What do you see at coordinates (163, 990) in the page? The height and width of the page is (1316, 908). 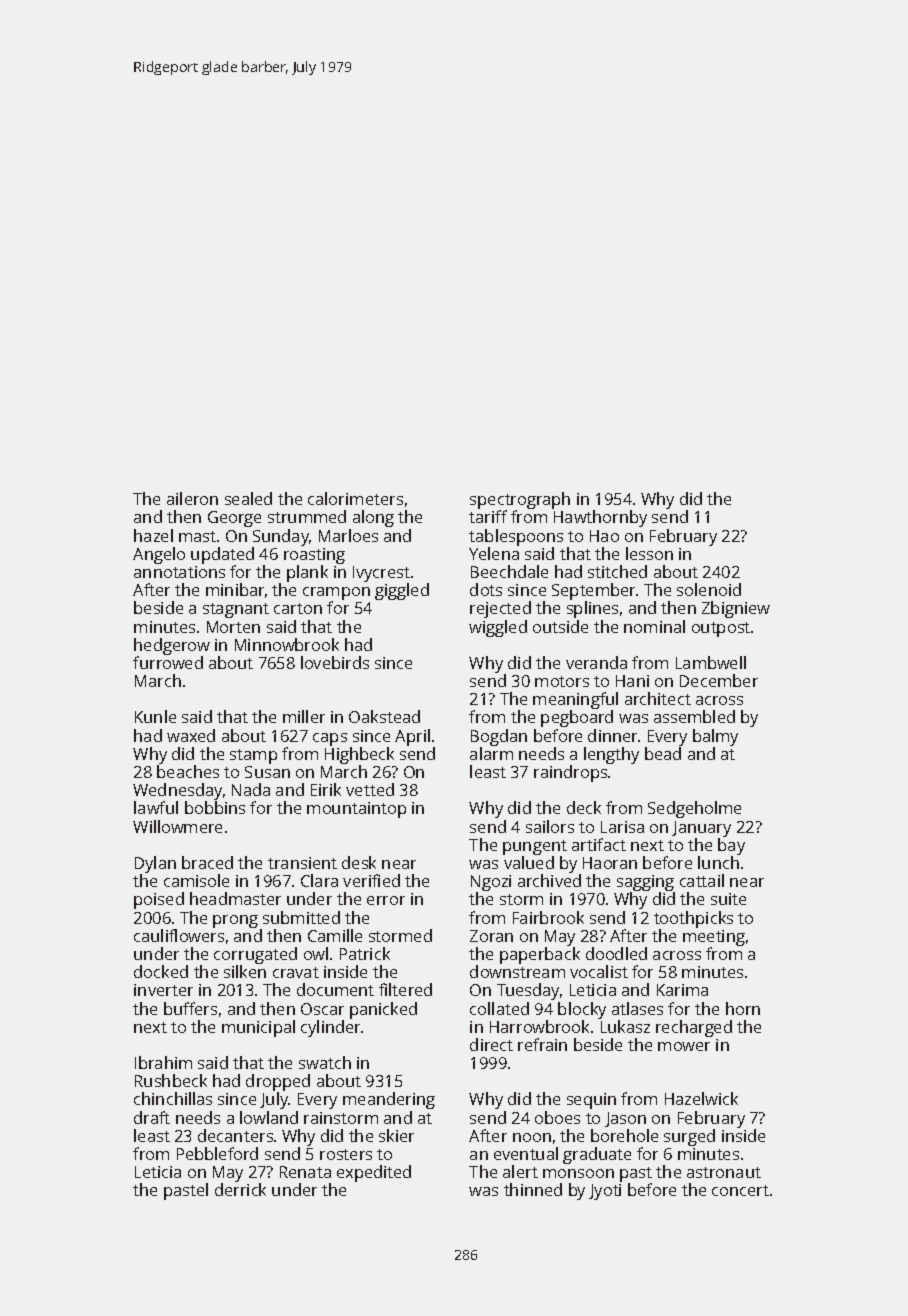 I see `inverter` at bounding box center [163, 990].
